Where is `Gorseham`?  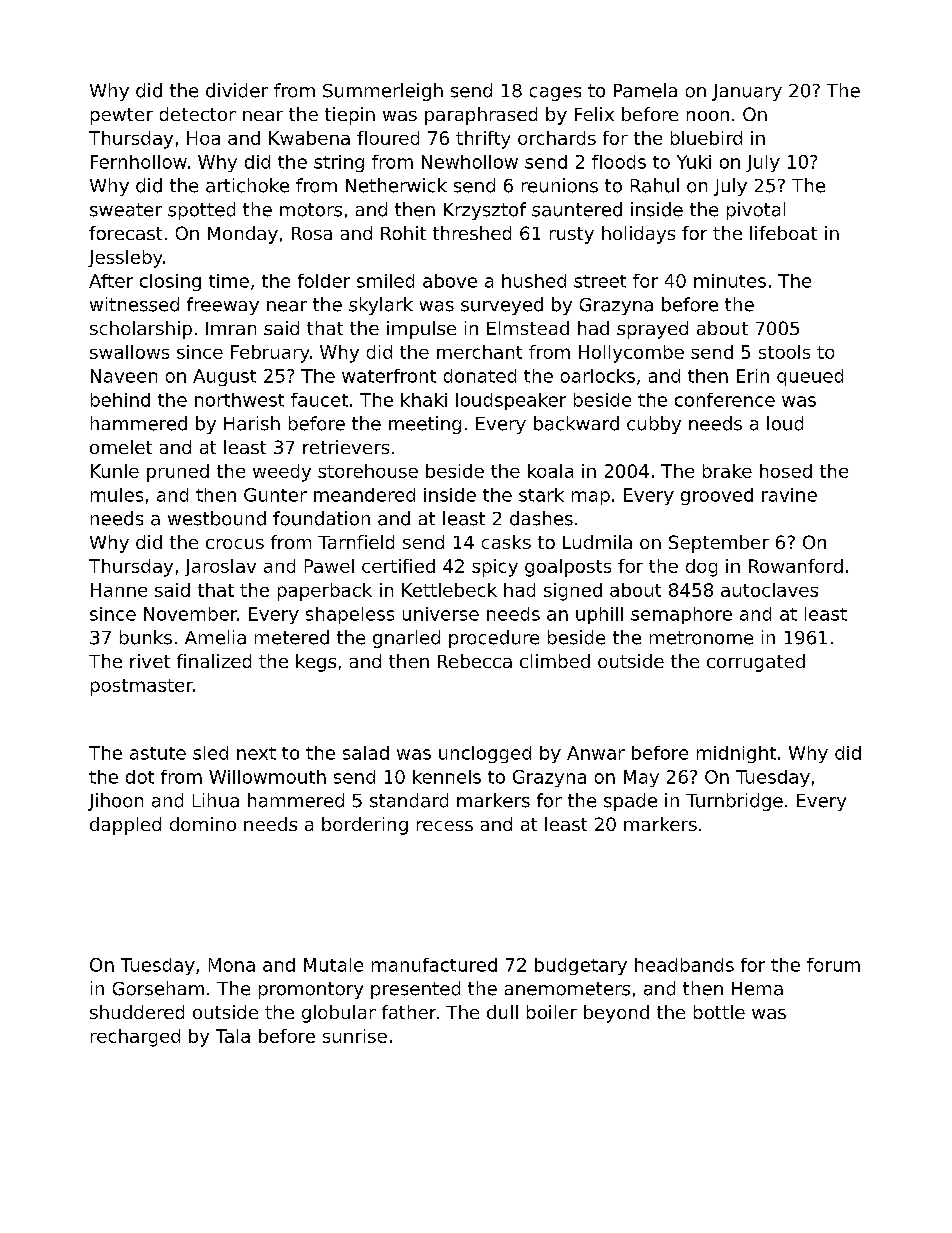 Gorseham is located at coordinates (158, 988).
